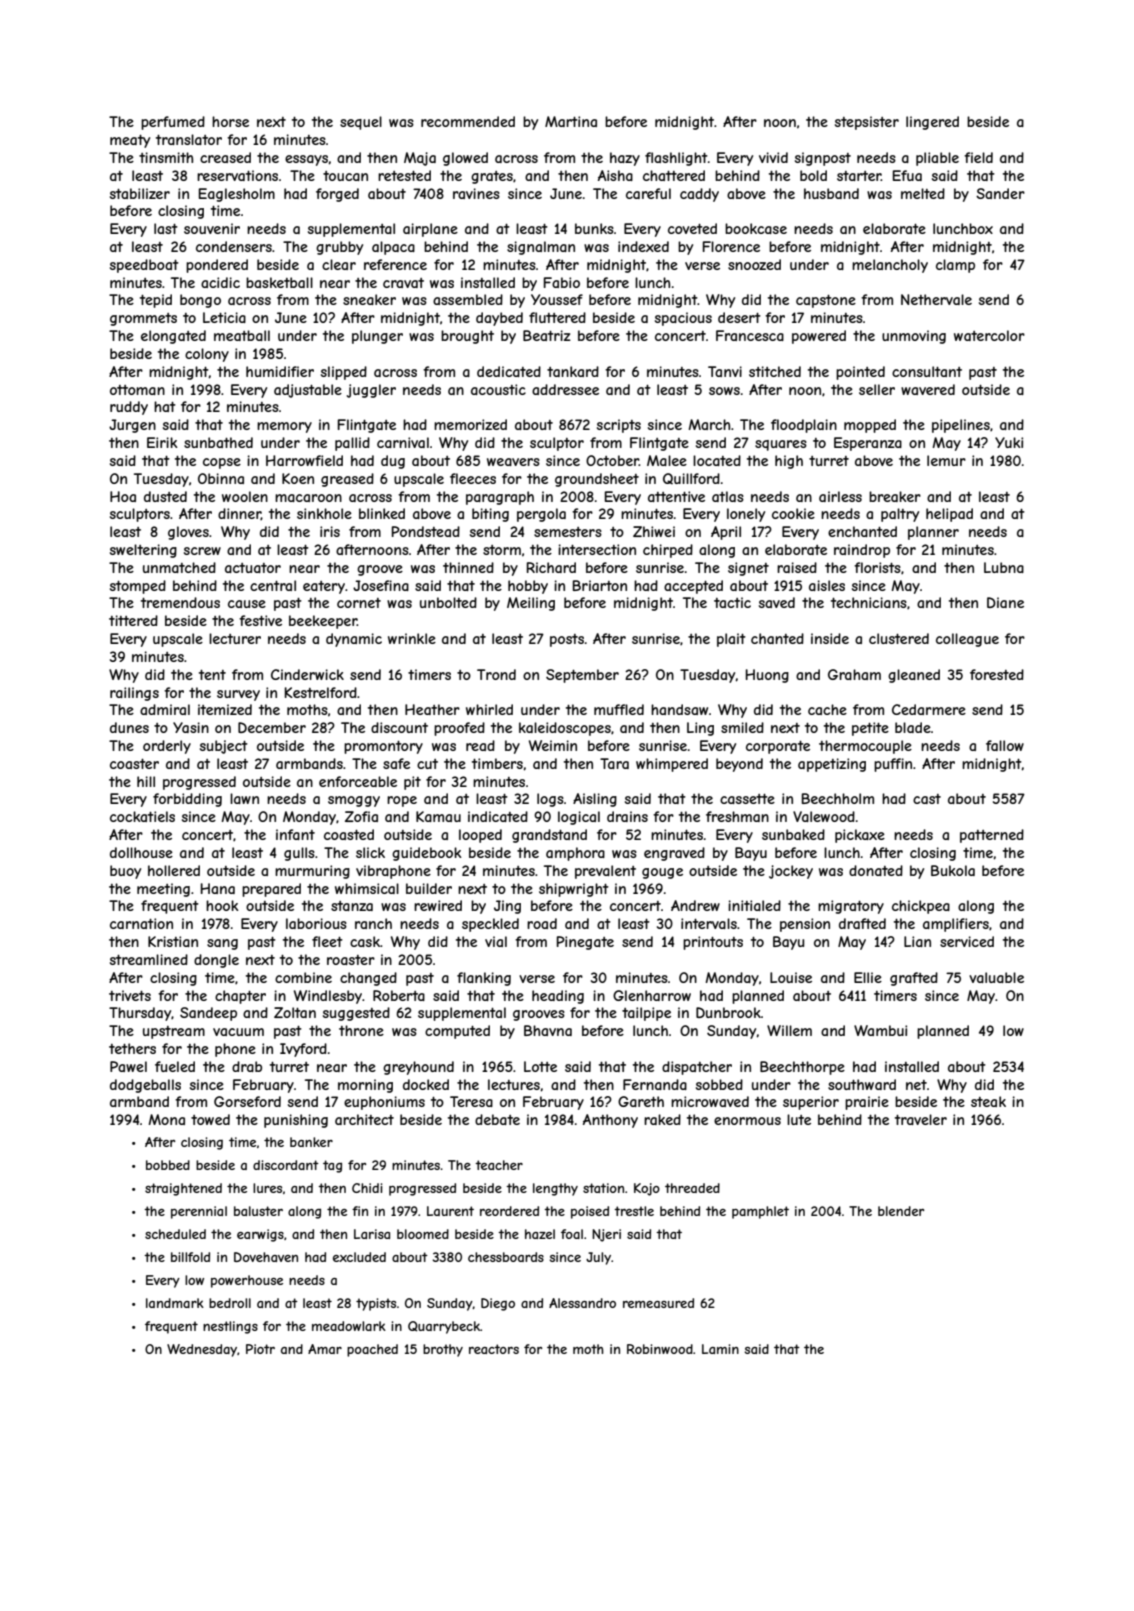  What do you see at coordinates (860, 373) in the image?
I see `pointed` at bounding box center [860, 373].
